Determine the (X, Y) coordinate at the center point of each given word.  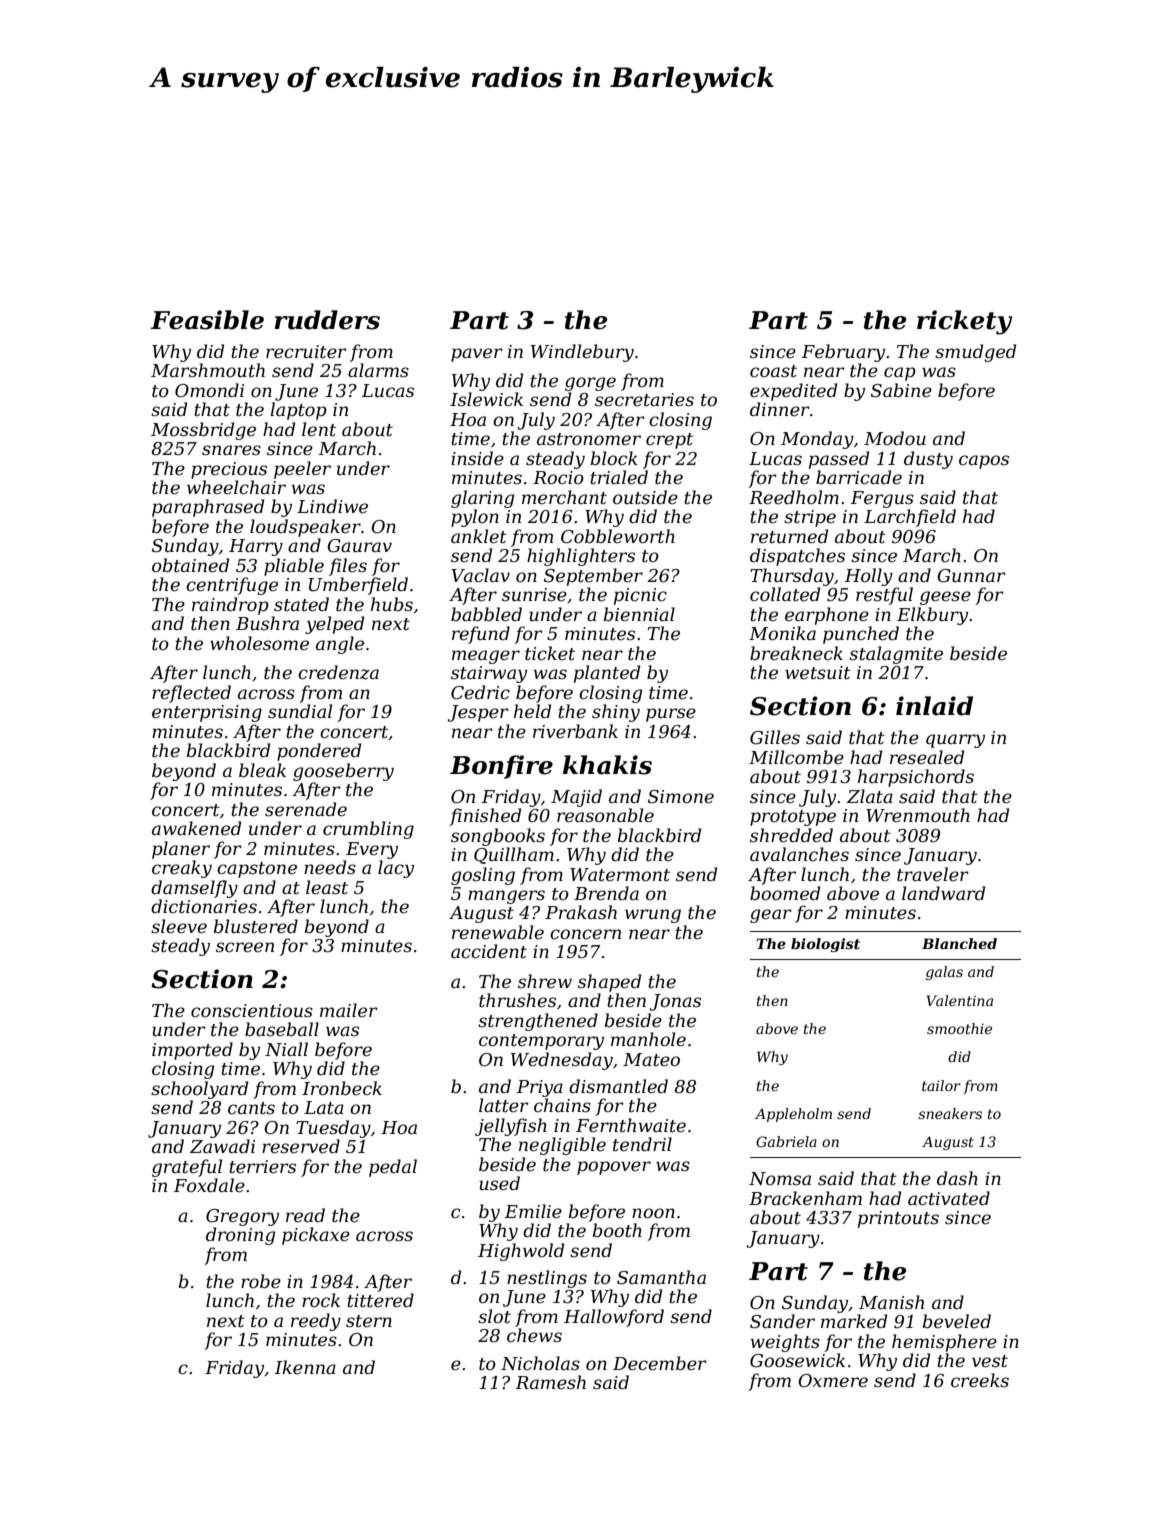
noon (653, 1213)
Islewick (486, 399)
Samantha (661, 1277)
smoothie (959, 1028)
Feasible (207, 320)
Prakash (581, 912)
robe (261, 1281)
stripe (810, 518)
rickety (964, 322)
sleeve (179, 926)
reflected (191, 694)
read (305, 1215)
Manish (891, 1302)
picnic (640, 596)
